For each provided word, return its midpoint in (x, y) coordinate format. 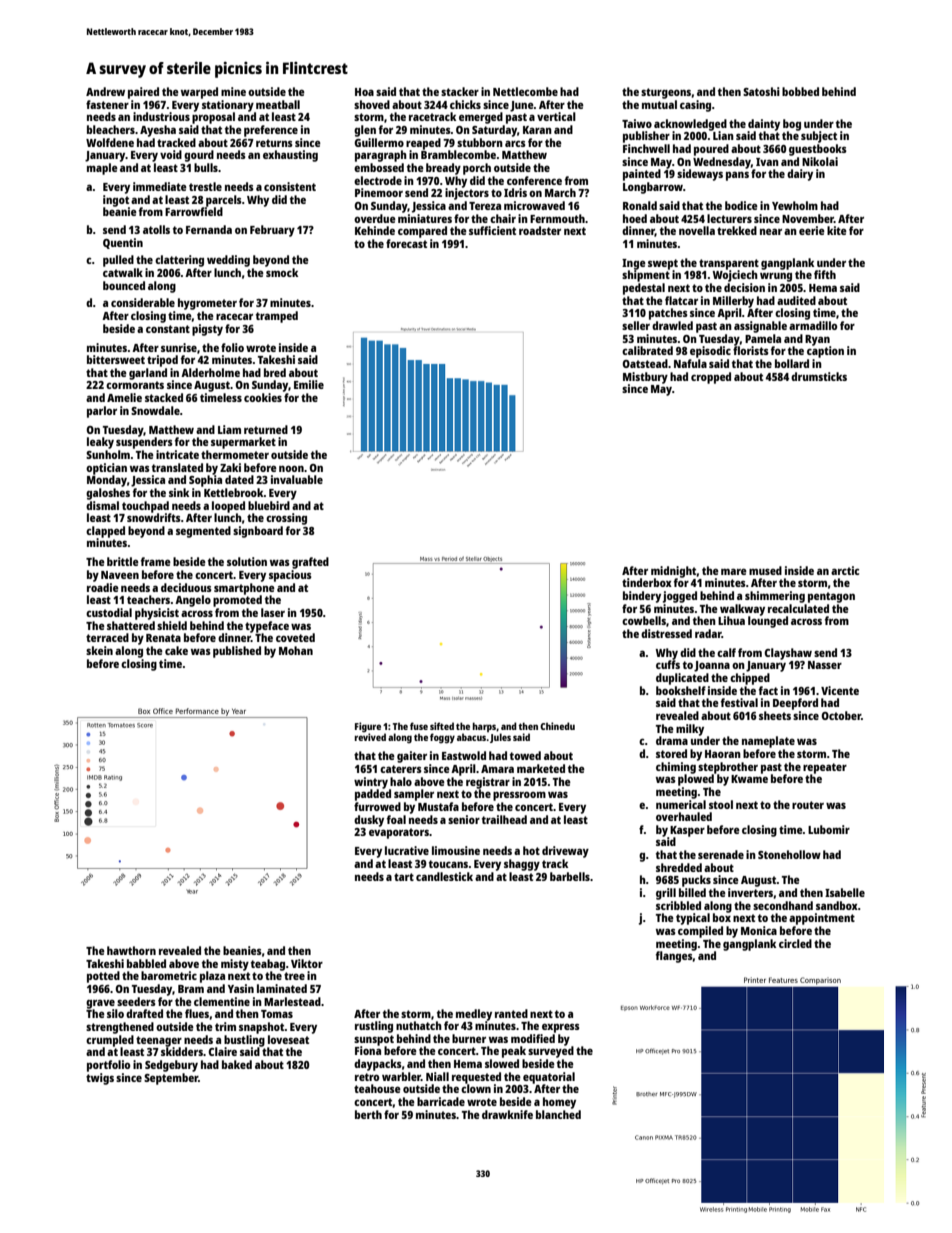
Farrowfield (194, 211)
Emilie (309, 384)
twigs (100, 1079)
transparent (729, 264)
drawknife (507, 1114)
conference (534, 180)
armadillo (813, 325)
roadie (103, 587)
